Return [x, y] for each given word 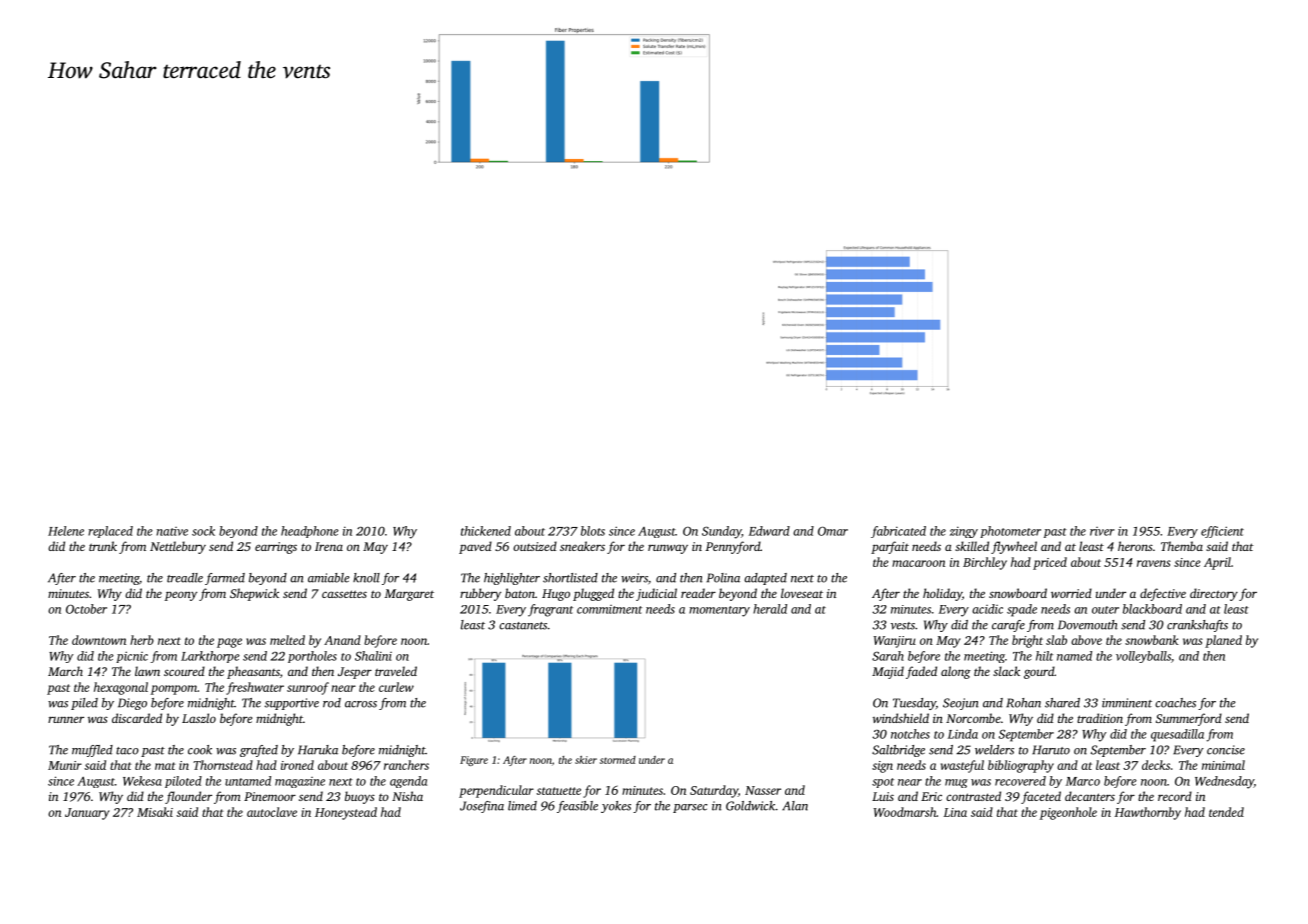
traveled [396, 671]
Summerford [1189, 719]
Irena [329, 546]
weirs [634, 578]
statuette [559, 791]
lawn [147, 671]
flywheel [1014, 547]
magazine [300, 782]
